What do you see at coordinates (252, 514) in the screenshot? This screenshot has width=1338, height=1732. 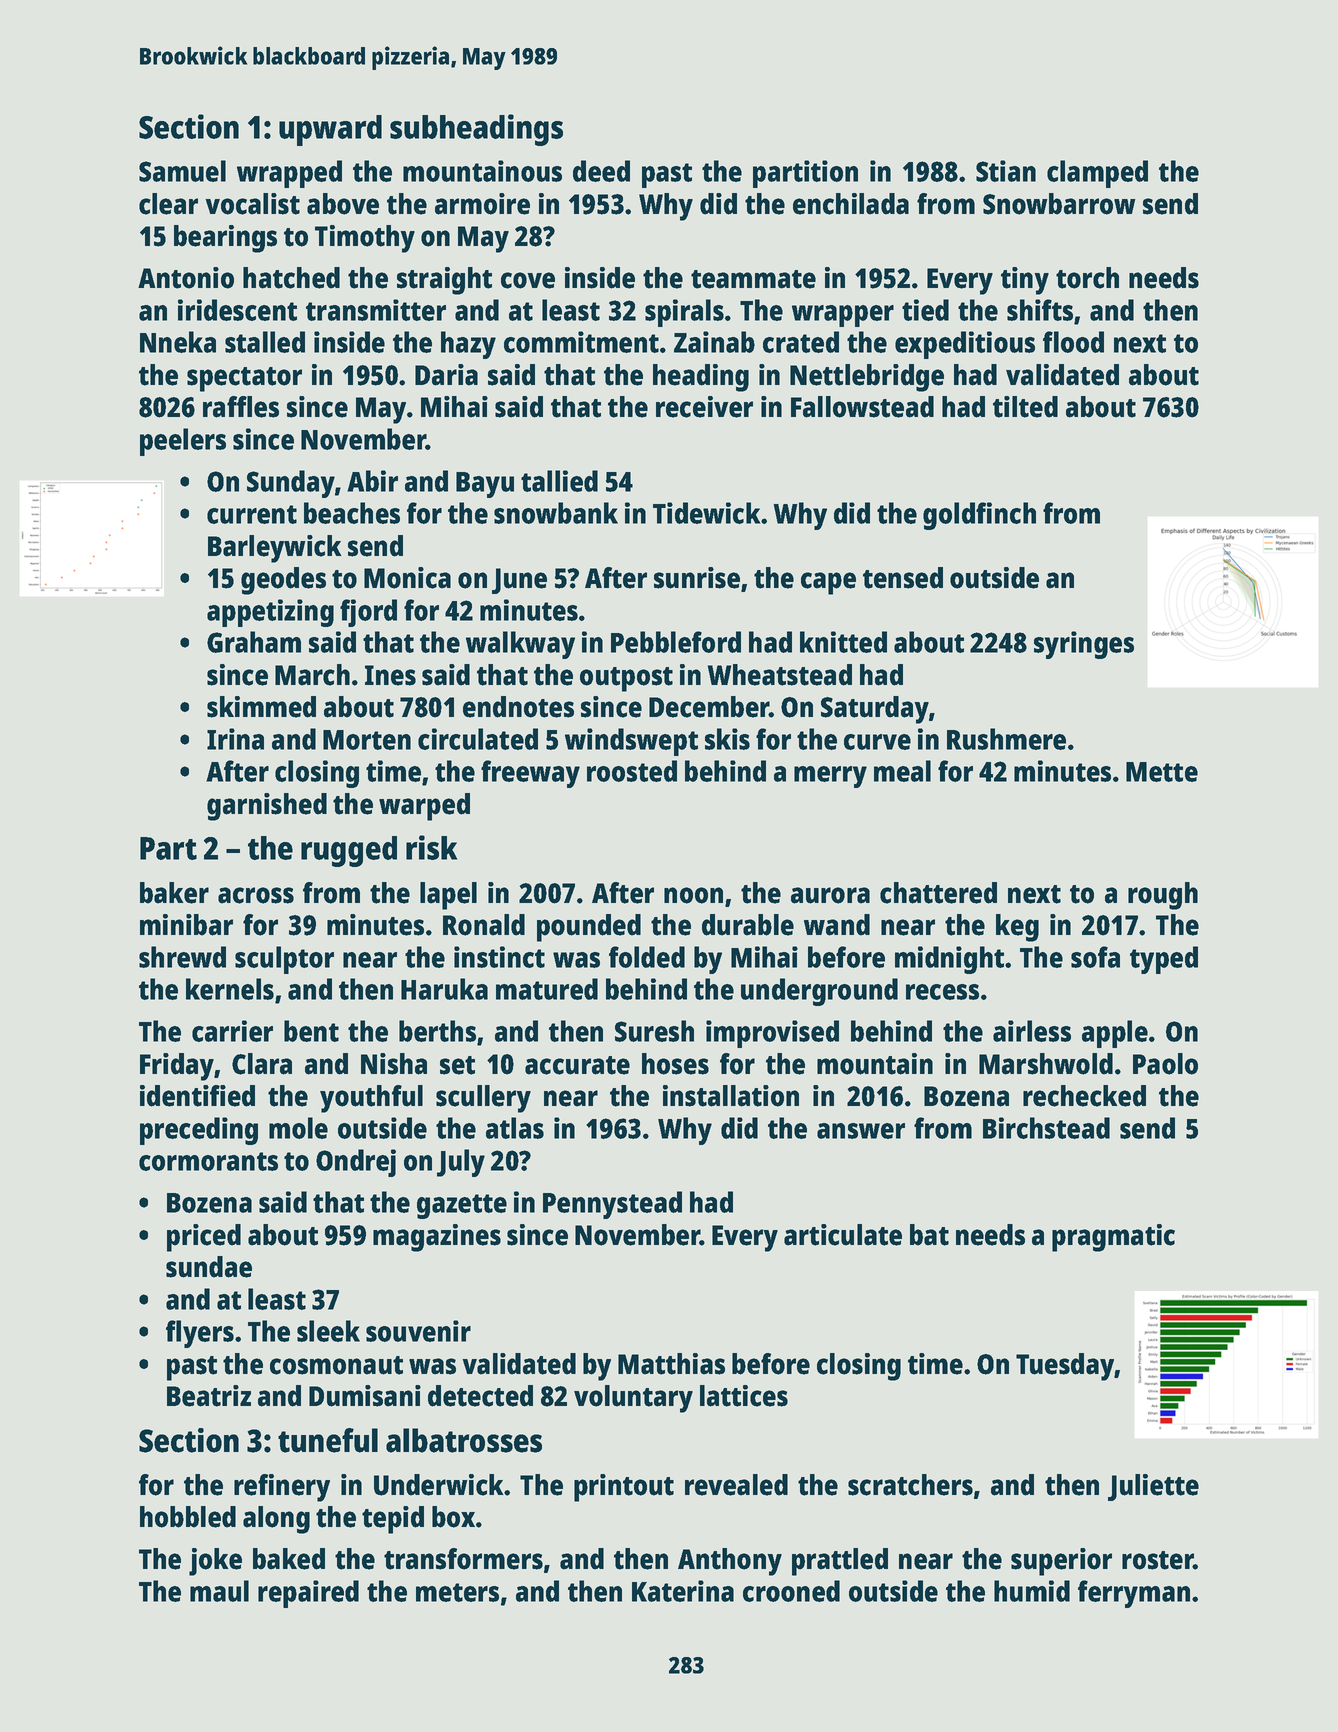 I see `current` at bounding box center [252, 514].
